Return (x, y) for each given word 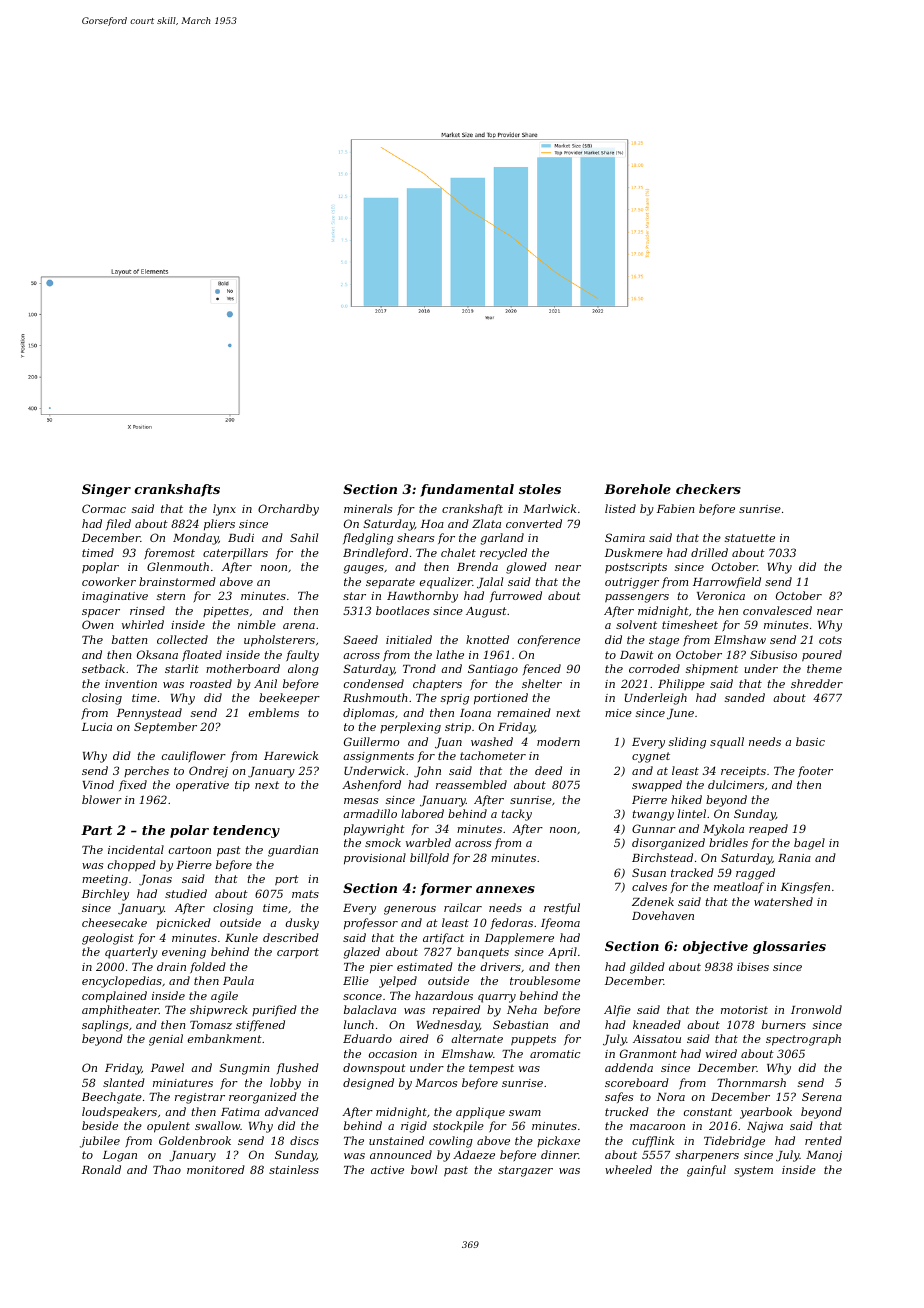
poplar (100, 568)
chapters (437, 685)
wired (721, 1053)
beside (100, 1125)
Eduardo (367, 1038)
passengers (637, 598)
